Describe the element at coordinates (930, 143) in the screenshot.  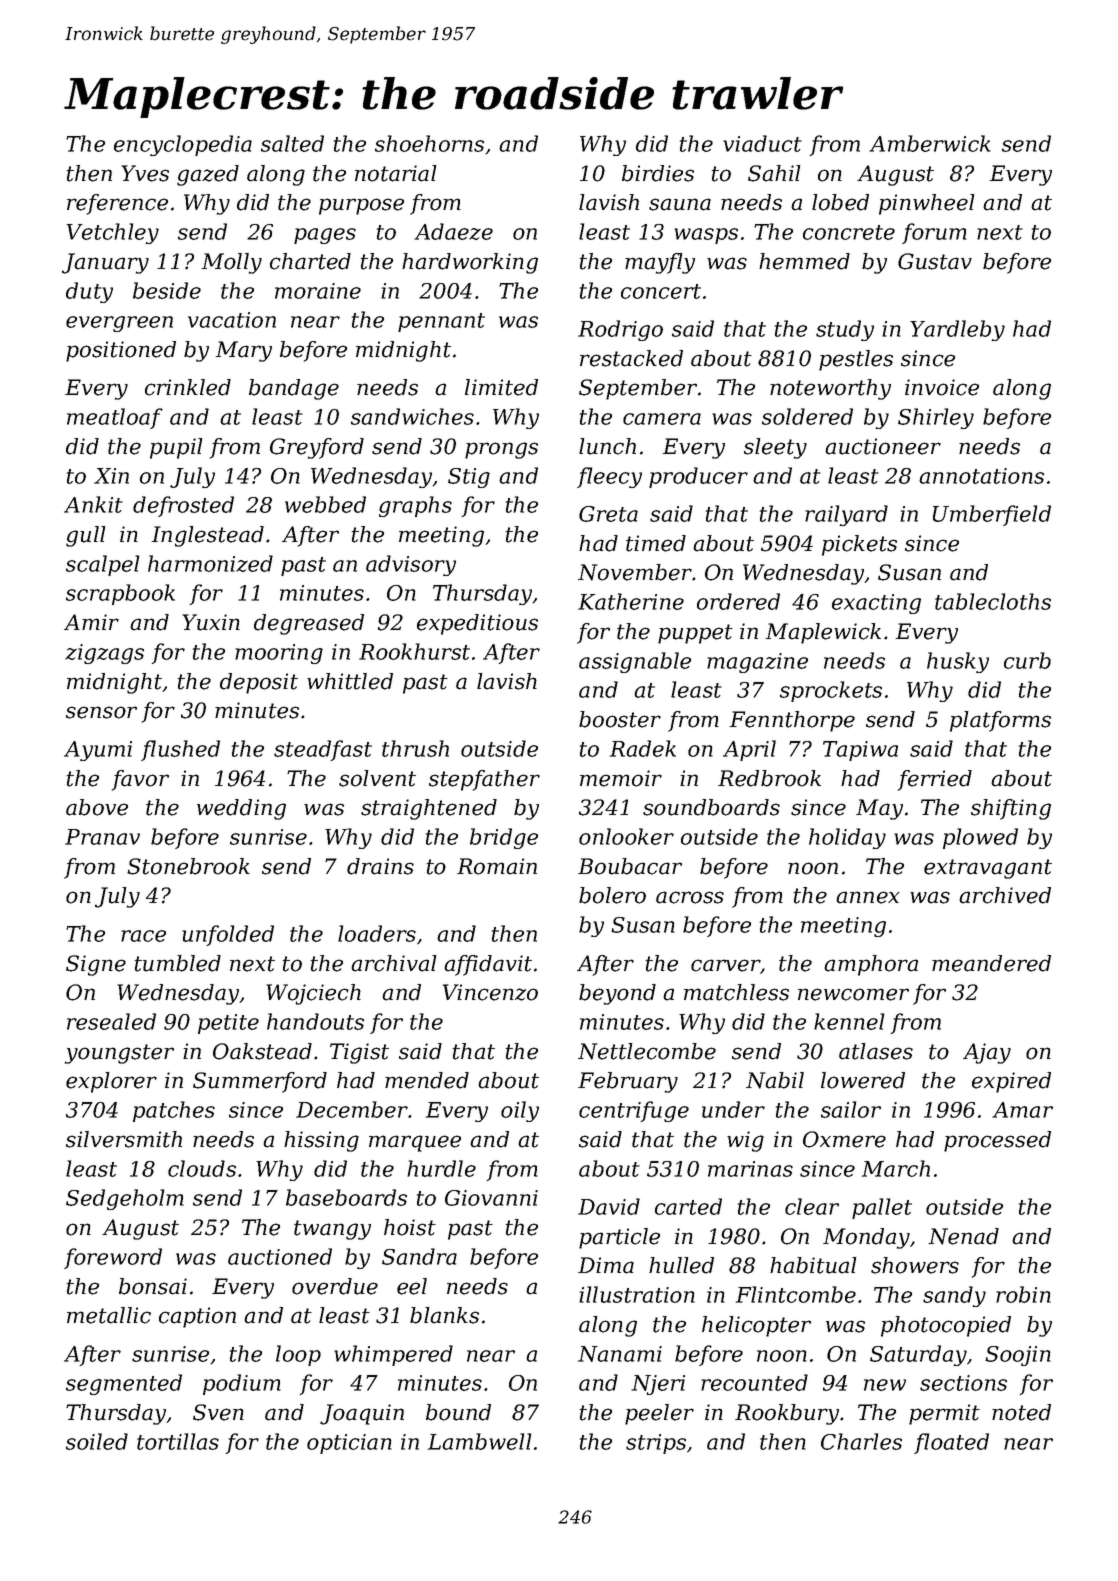
I see `Amberwick` at that location.
